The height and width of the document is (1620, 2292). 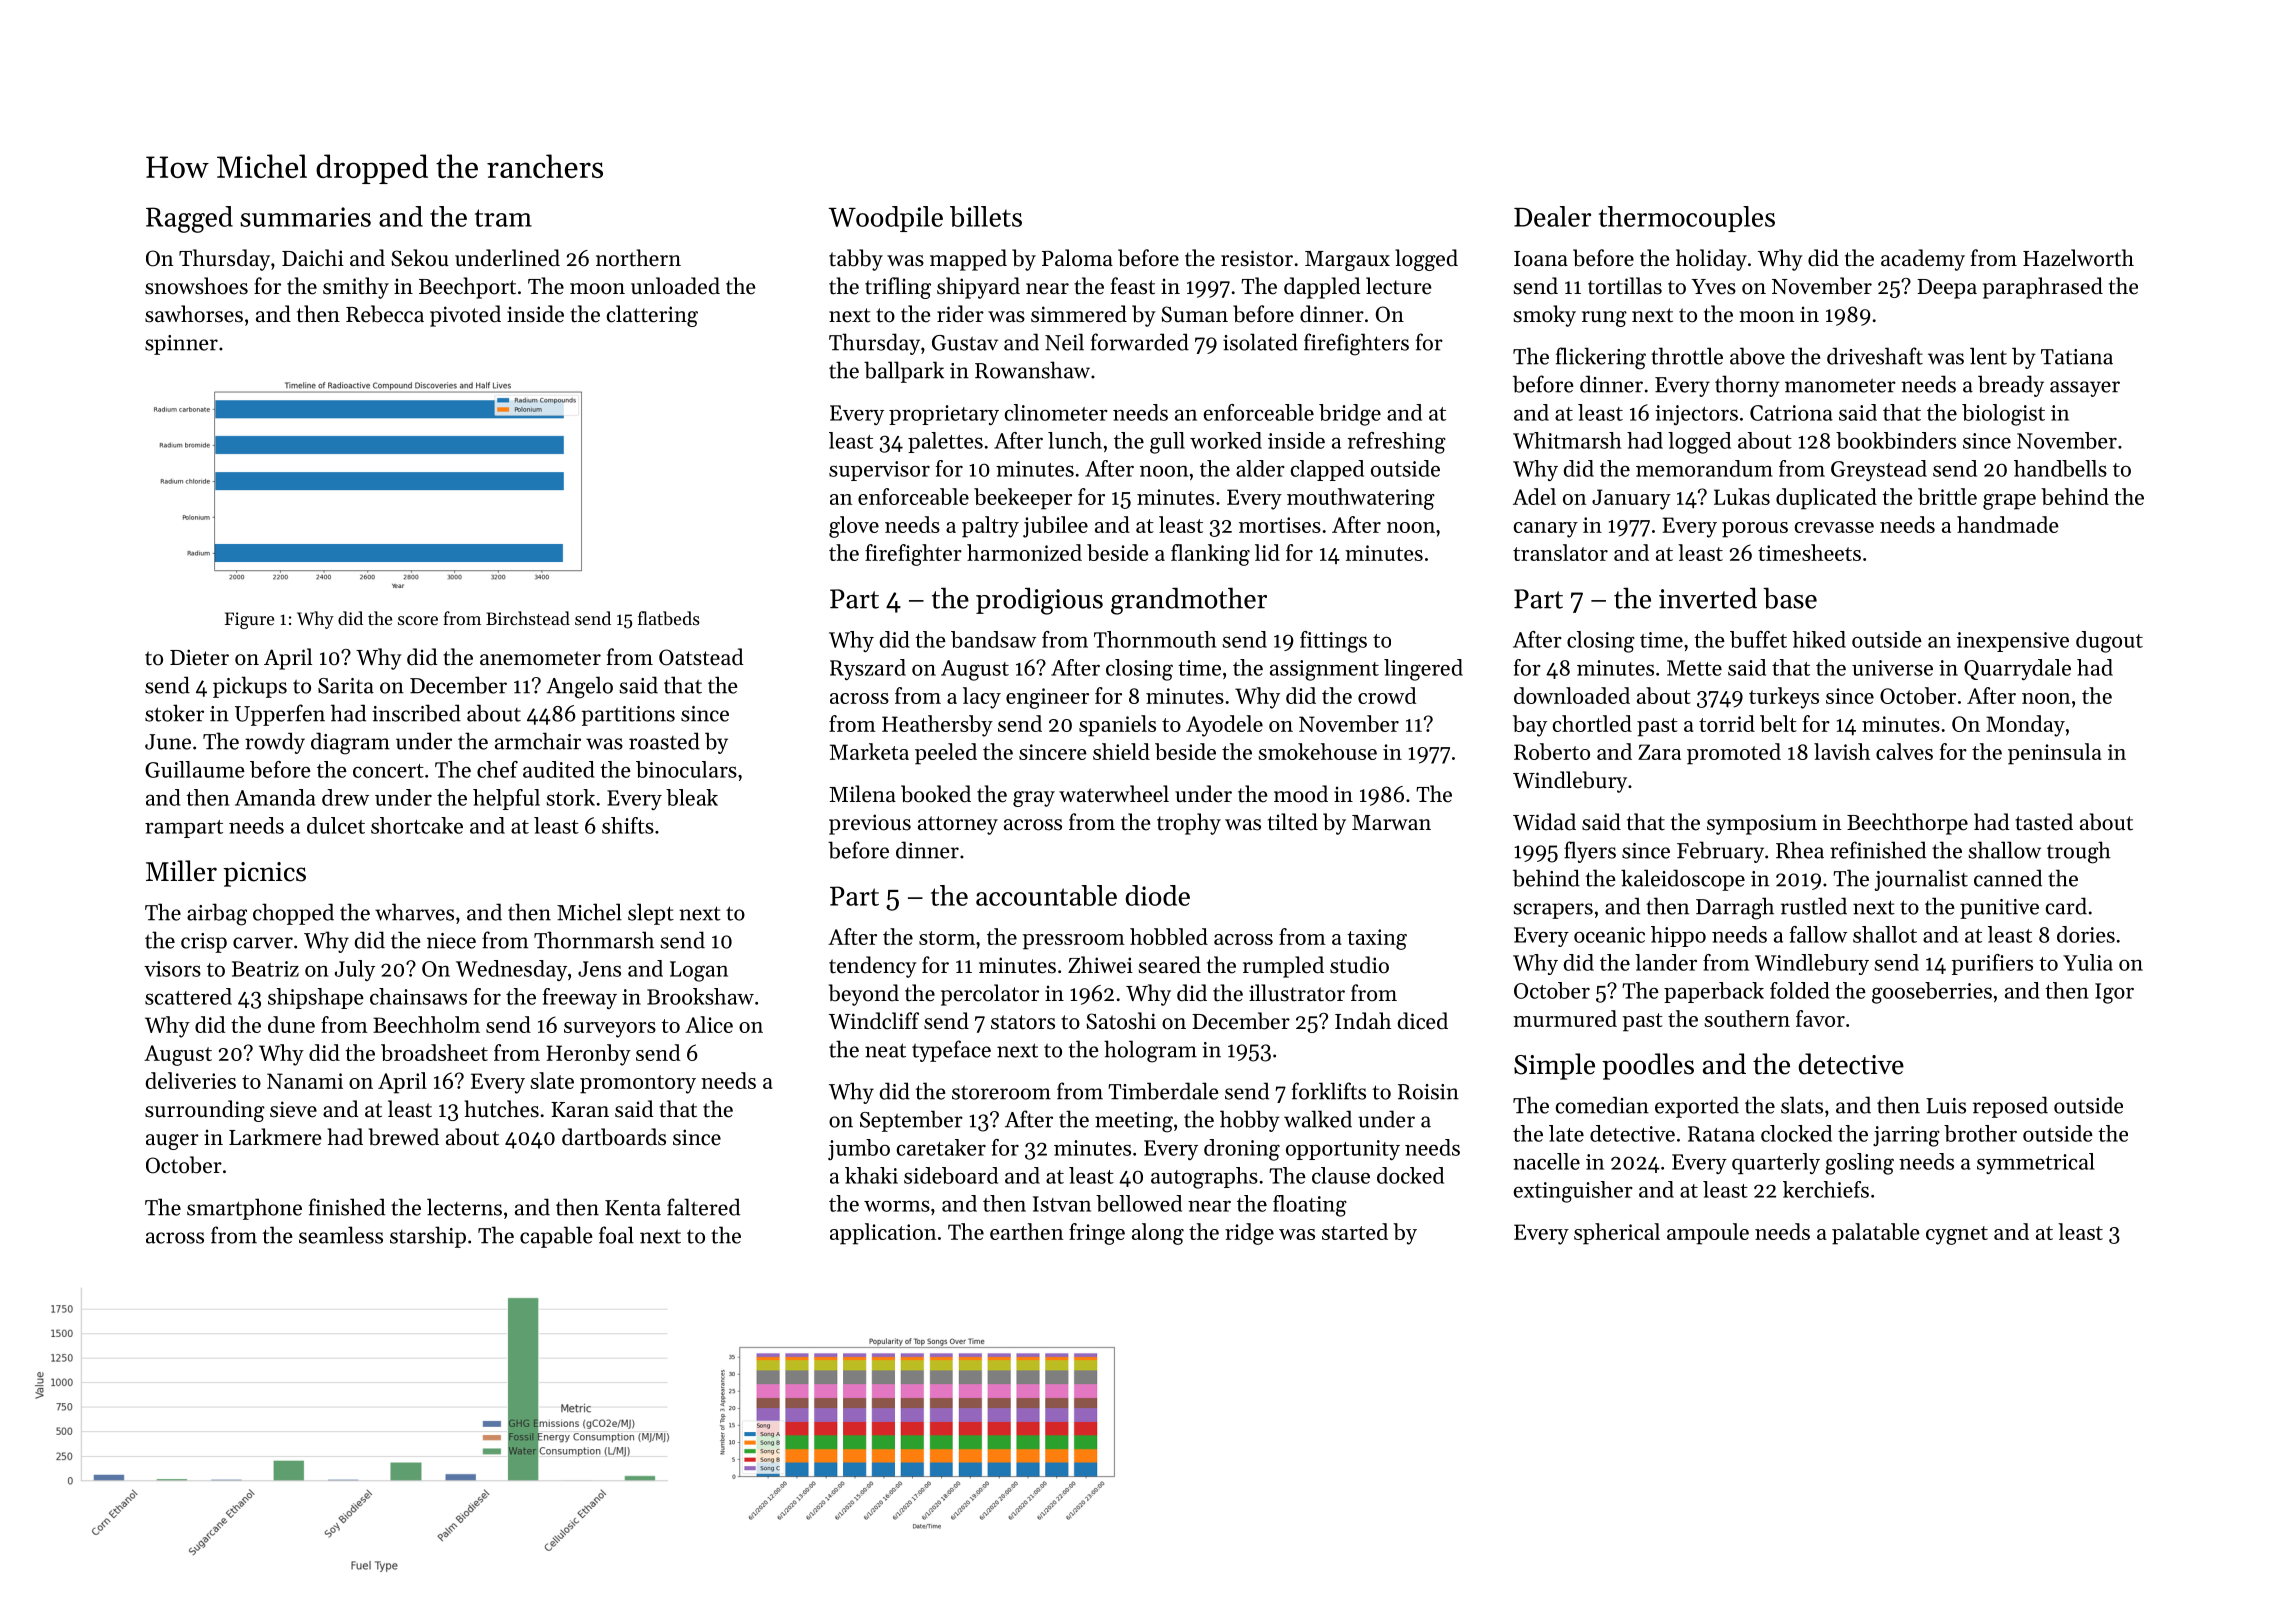 I want to click on thermocouples, so click(x=1687, y=219).
